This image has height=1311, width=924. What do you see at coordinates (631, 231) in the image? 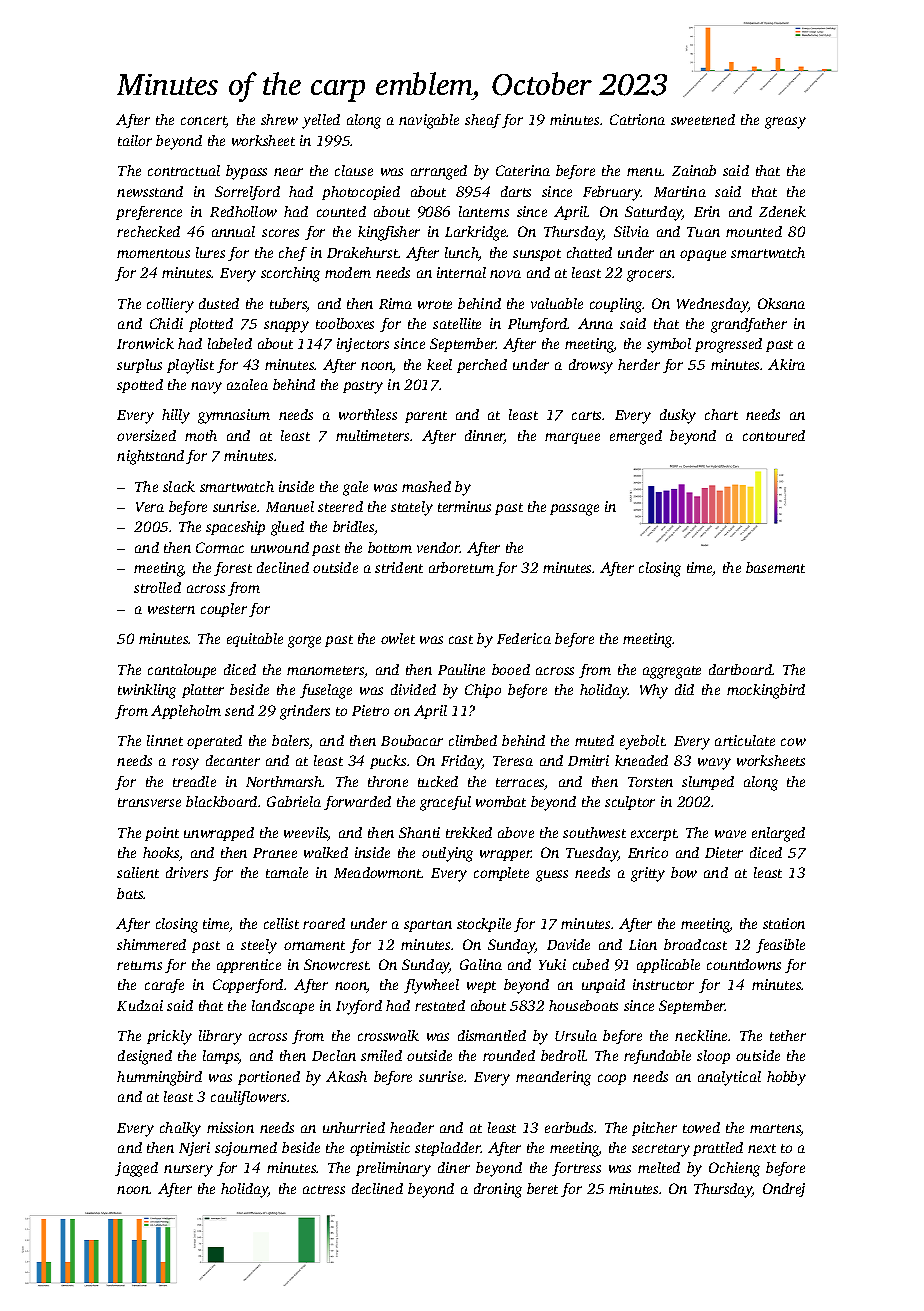
I see `Silvia` at bounding box center [631, 231].
